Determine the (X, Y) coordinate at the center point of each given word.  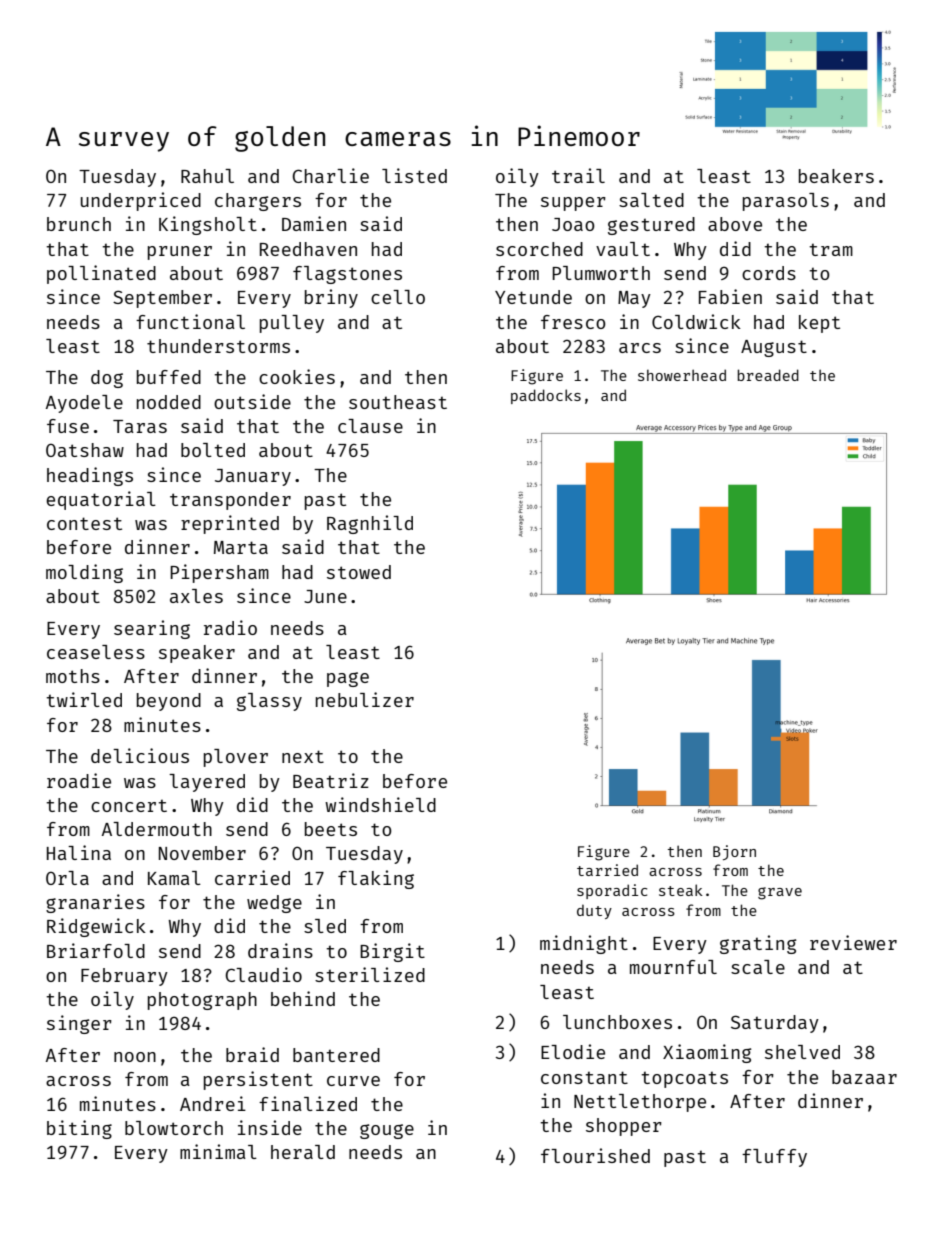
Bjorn (734, 852)
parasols (786, 202)
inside (270, 1127)
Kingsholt (208, 225)
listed (414, 175)
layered (207, 783)
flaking (376, 879)
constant (584, 1077)
